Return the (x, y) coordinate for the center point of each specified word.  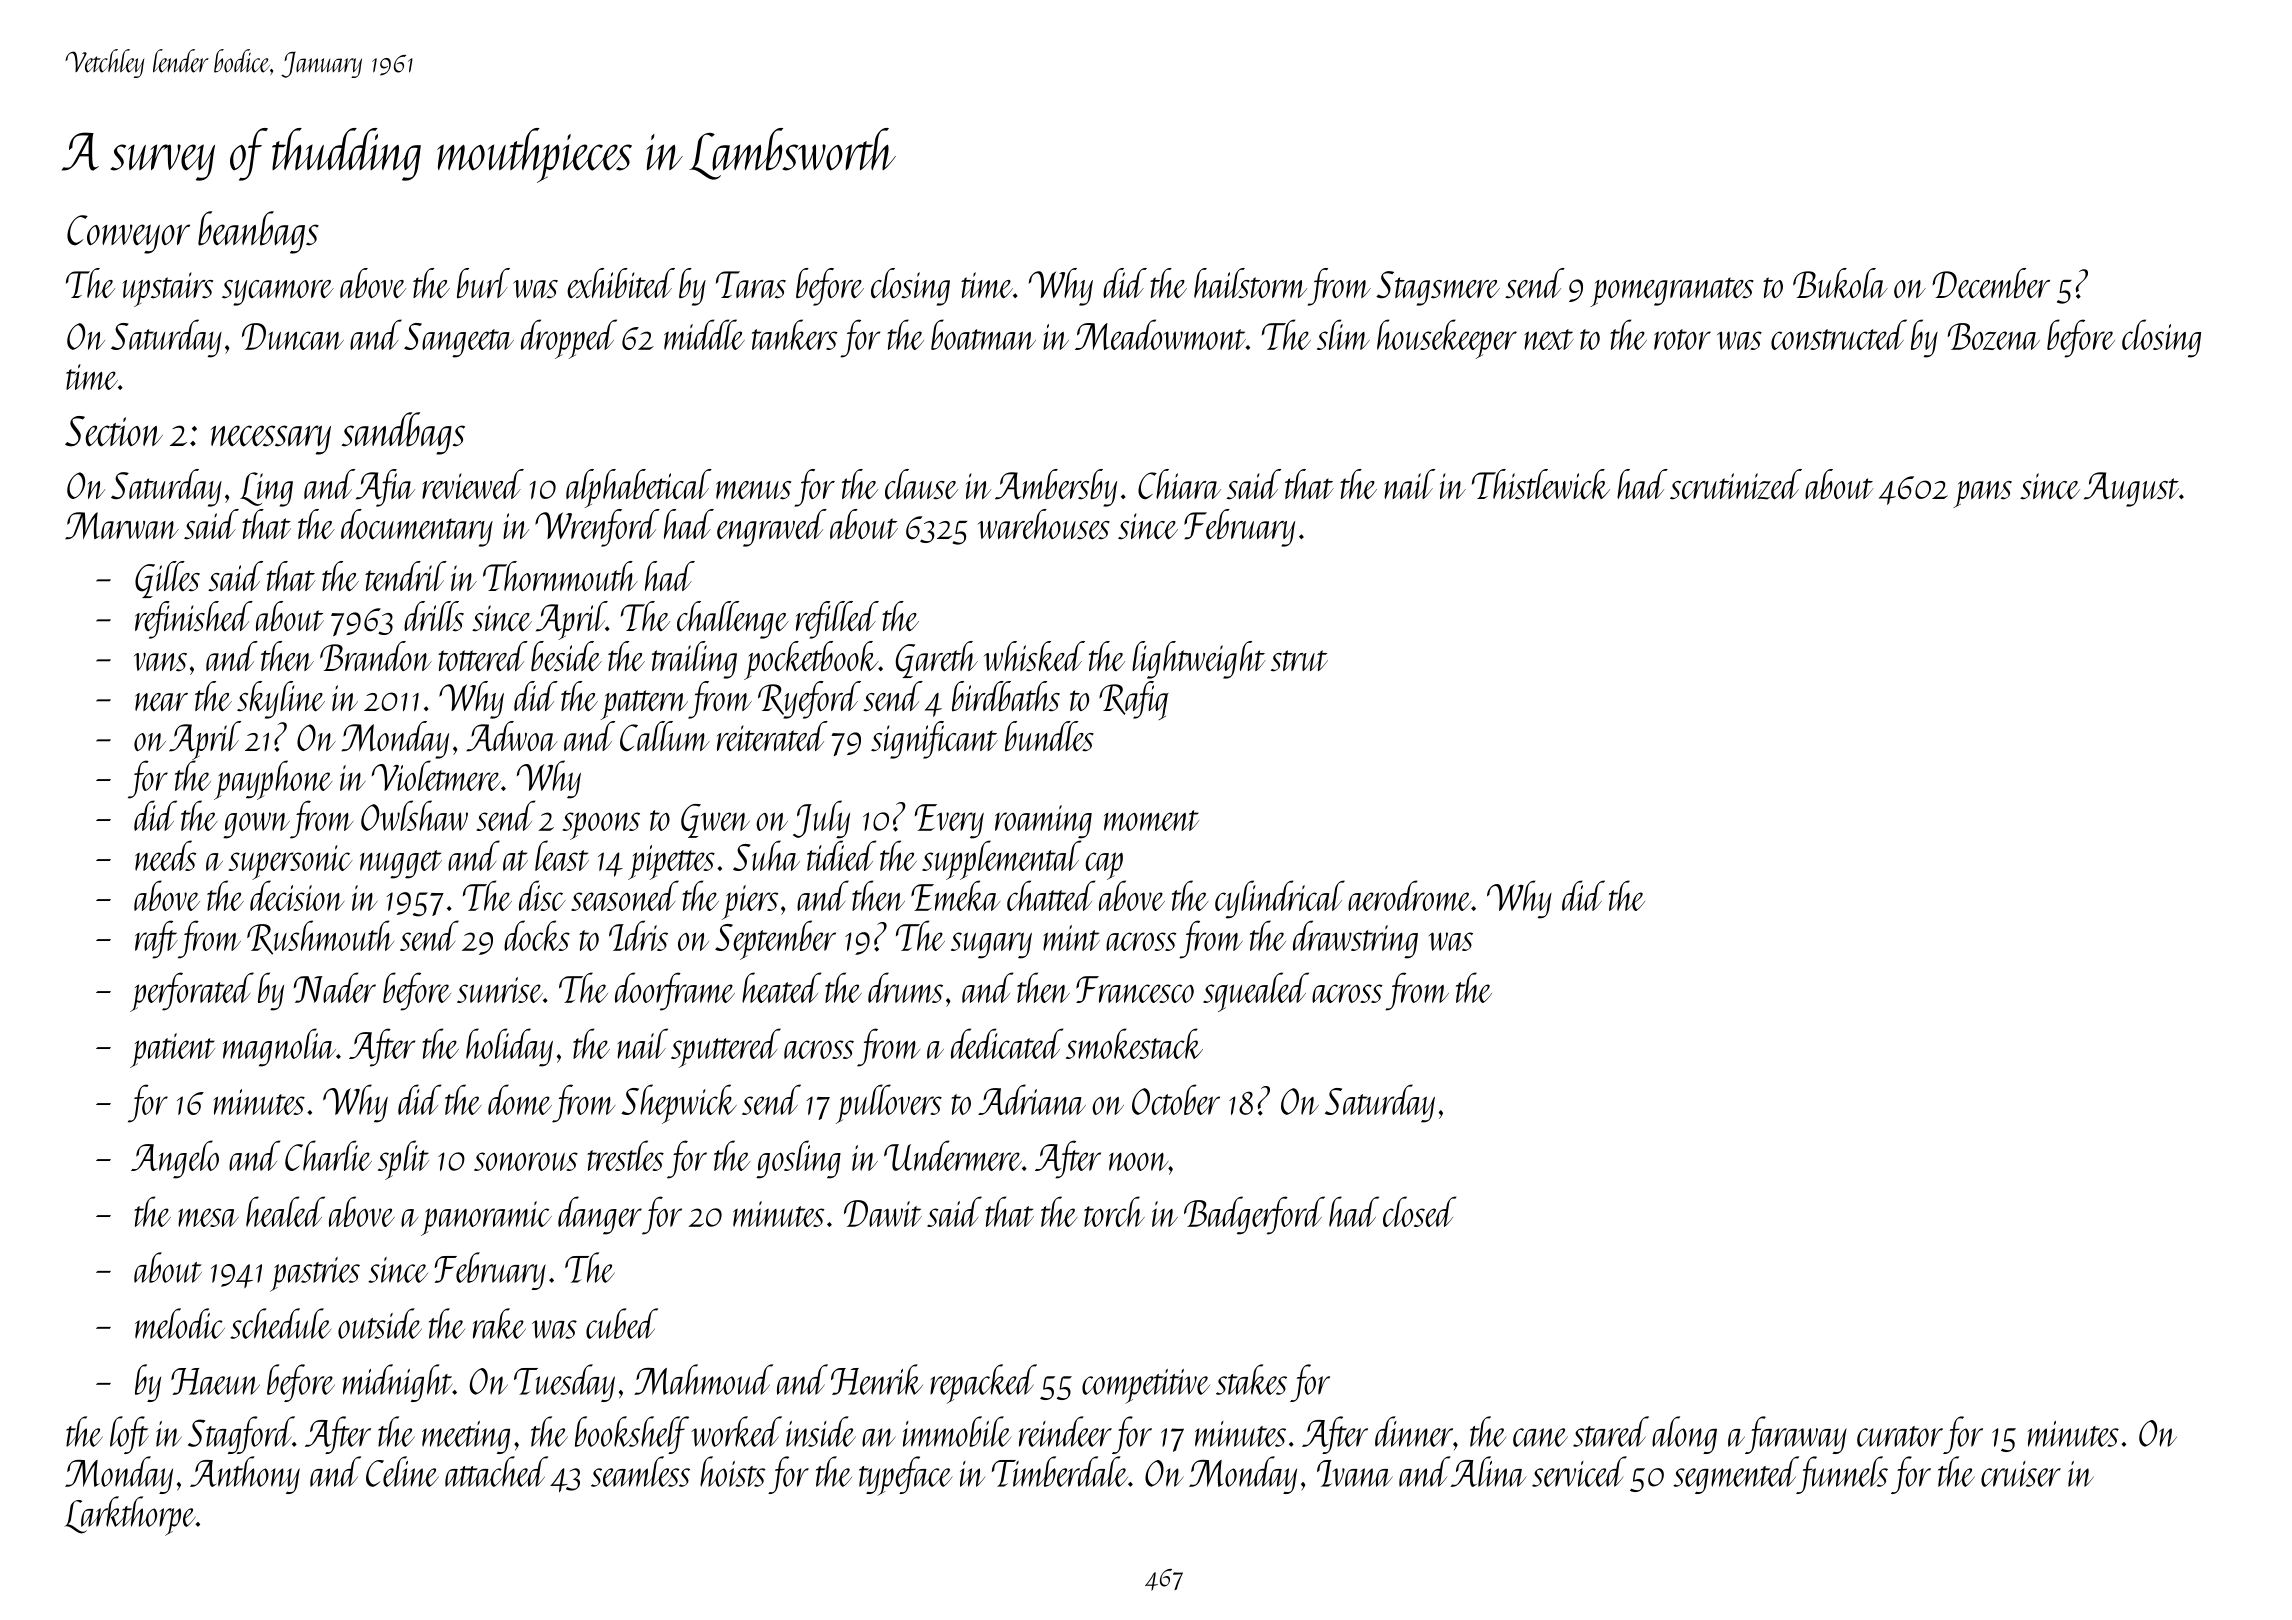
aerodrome (1409, 895)
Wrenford (597, 528)
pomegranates (1672, 292)
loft (129, 1435)
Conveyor (128, 234)
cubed (622, 1323)
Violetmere (436, 775)
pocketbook (811, 660)
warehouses (1044, 524)
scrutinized (1736, 484)
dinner (1414, 1431)
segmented (1735, 1475)
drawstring (1355, 939)
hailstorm (1250, 283)
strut (1299, 661)
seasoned (625, 895)
